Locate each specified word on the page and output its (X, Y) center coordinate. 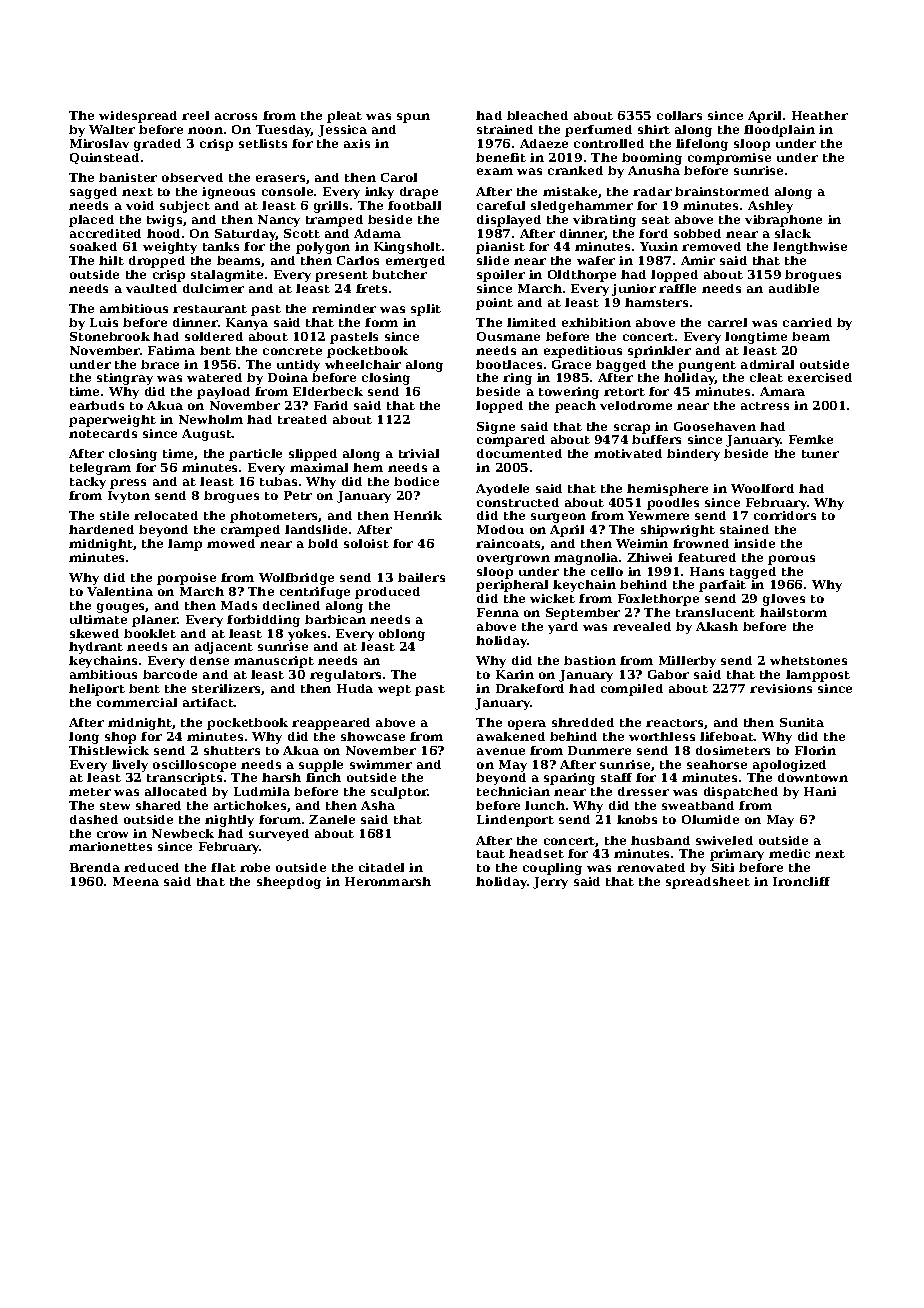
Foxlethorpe (658, 600)
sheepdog (289, 883)
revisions (781, 688)
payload (223, 393)
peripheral (512, 586)
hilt (111, 260)
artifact (208, 702)
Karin (515, 674)
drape (419, 193)
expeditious (583, 352)
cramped (250, 531)
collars (679, 115)
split (426, 310)
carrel (727, 322)
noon (205, 130)
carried (807, 322)
